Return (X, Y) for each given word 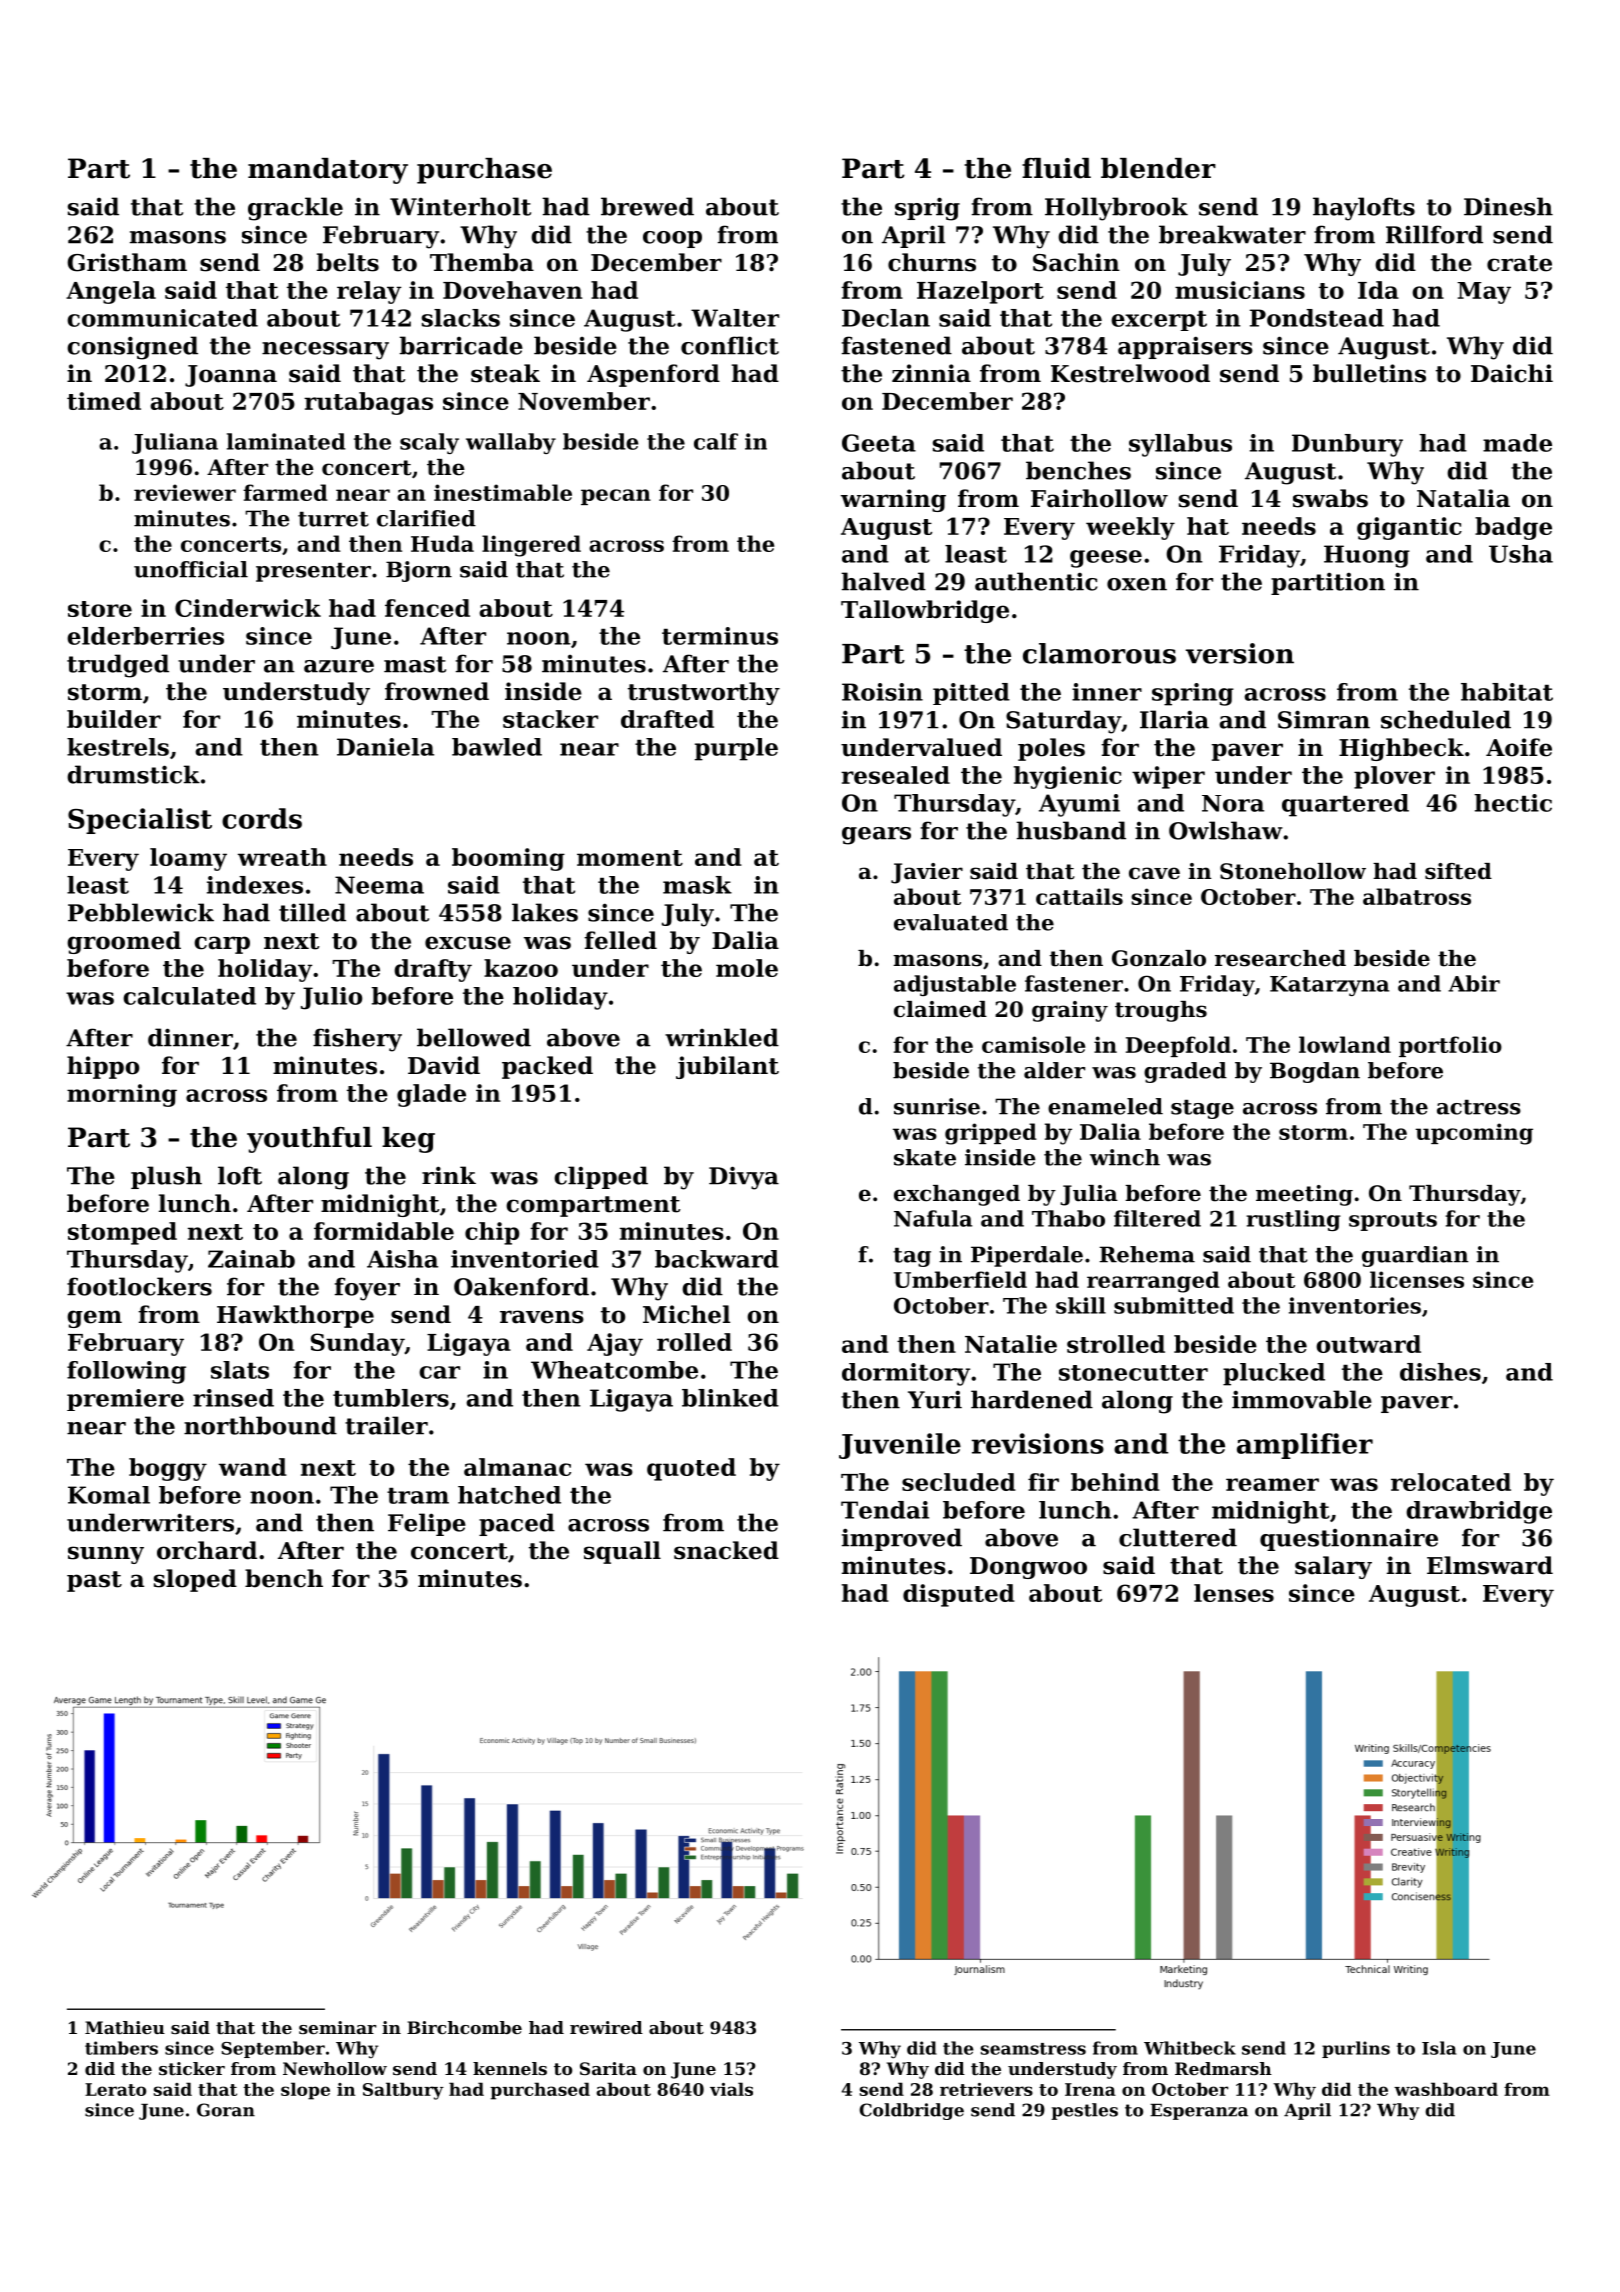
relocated (1451, 1482)
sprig (927, 209)
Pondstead (1317, 318)
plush (166, 1177)
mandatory (328, 171)
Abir (1474, 983)
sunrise (937, 1106)
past (94, 1581)
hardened (1032, 1399)
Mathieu (125, 2027)
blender (1158, 168)
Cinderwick (248, 608)
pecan (616, 497)
